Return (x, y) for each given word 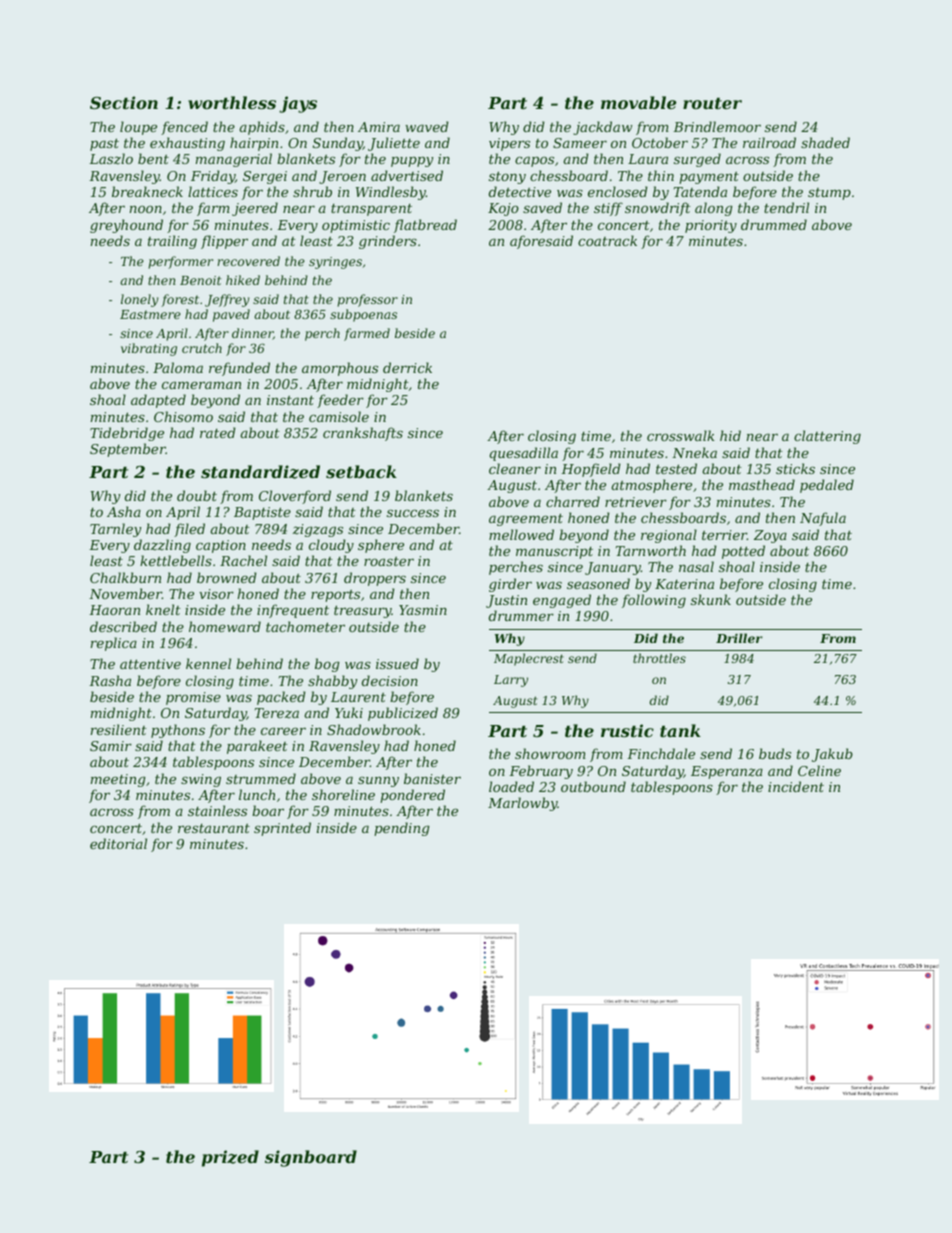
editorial (118, 843)
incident (796, 786)
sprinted (282, 829)
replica (114, 644)
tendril (786, 207)
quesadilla (524, 454)
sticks (795, 468)
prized (230, 1158)
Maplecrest (529, 659)
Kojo (503, 209)
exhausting (187, 144)
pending (402, 829)
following (654, 601)
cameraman (201, 385)
